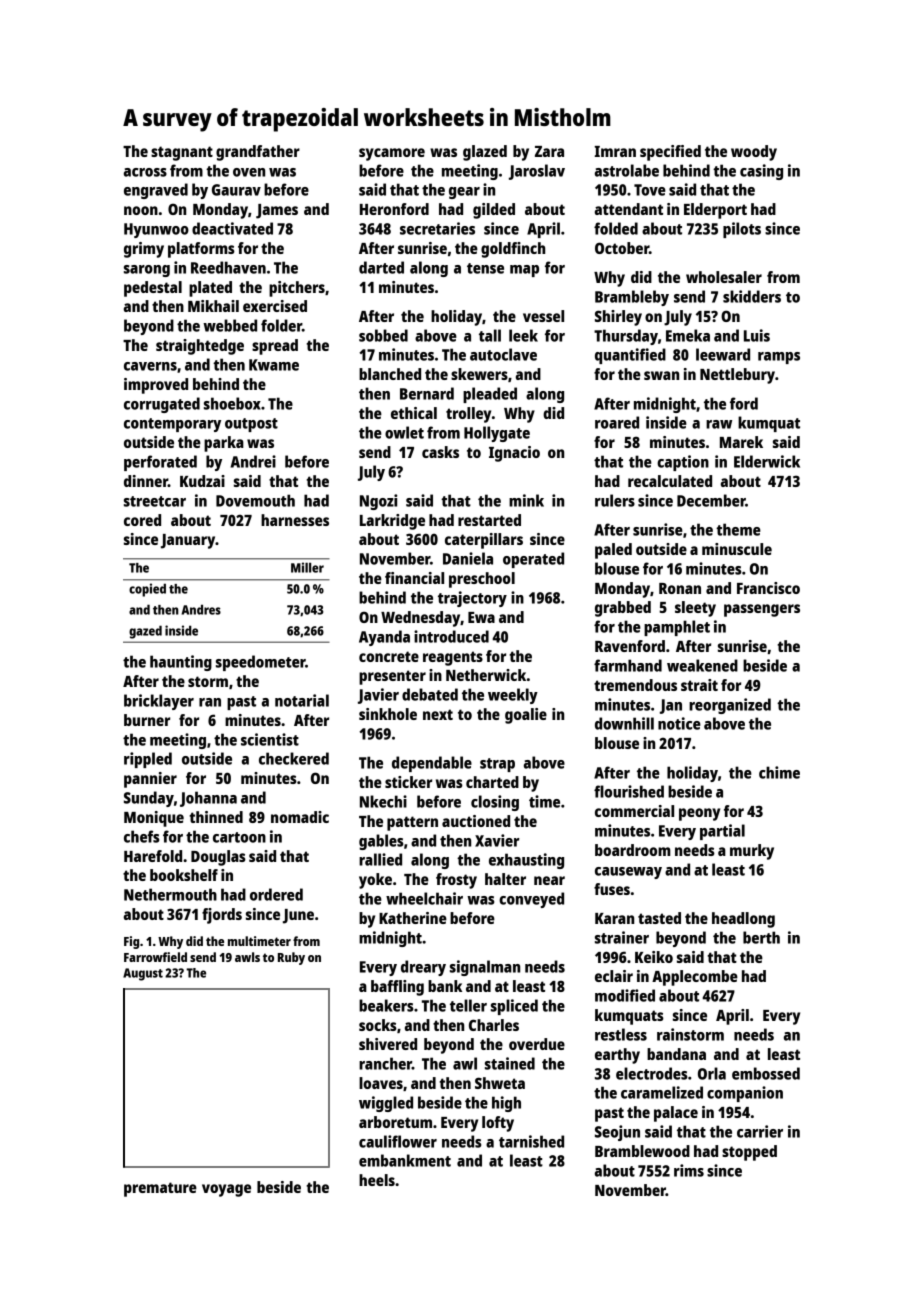  What do you see at coordinates (742, 230) in the image?
I see `pilots` at bounding box center [742, 230].
